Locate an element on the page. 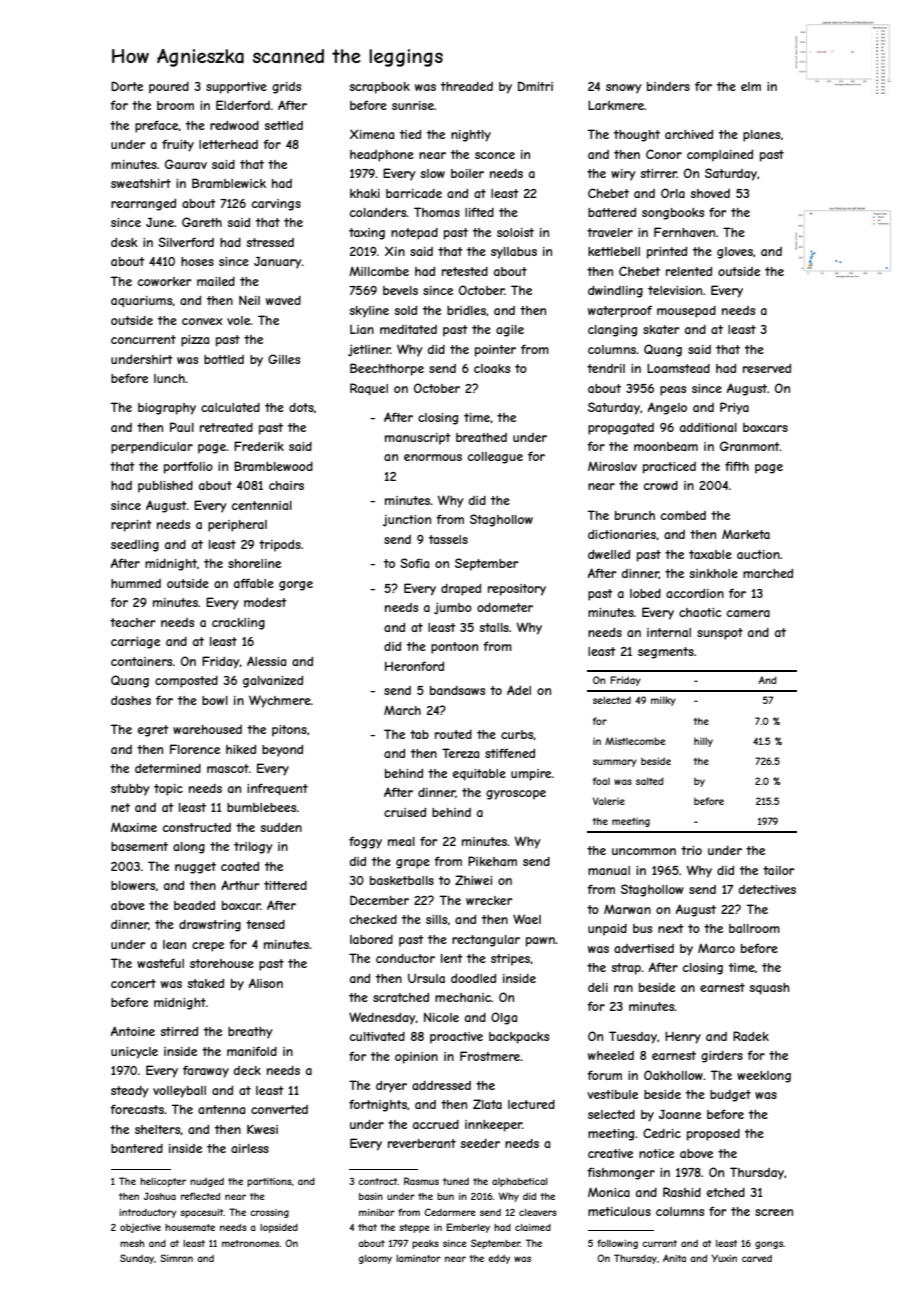  Simran is located at coordinates (176, 1258).
